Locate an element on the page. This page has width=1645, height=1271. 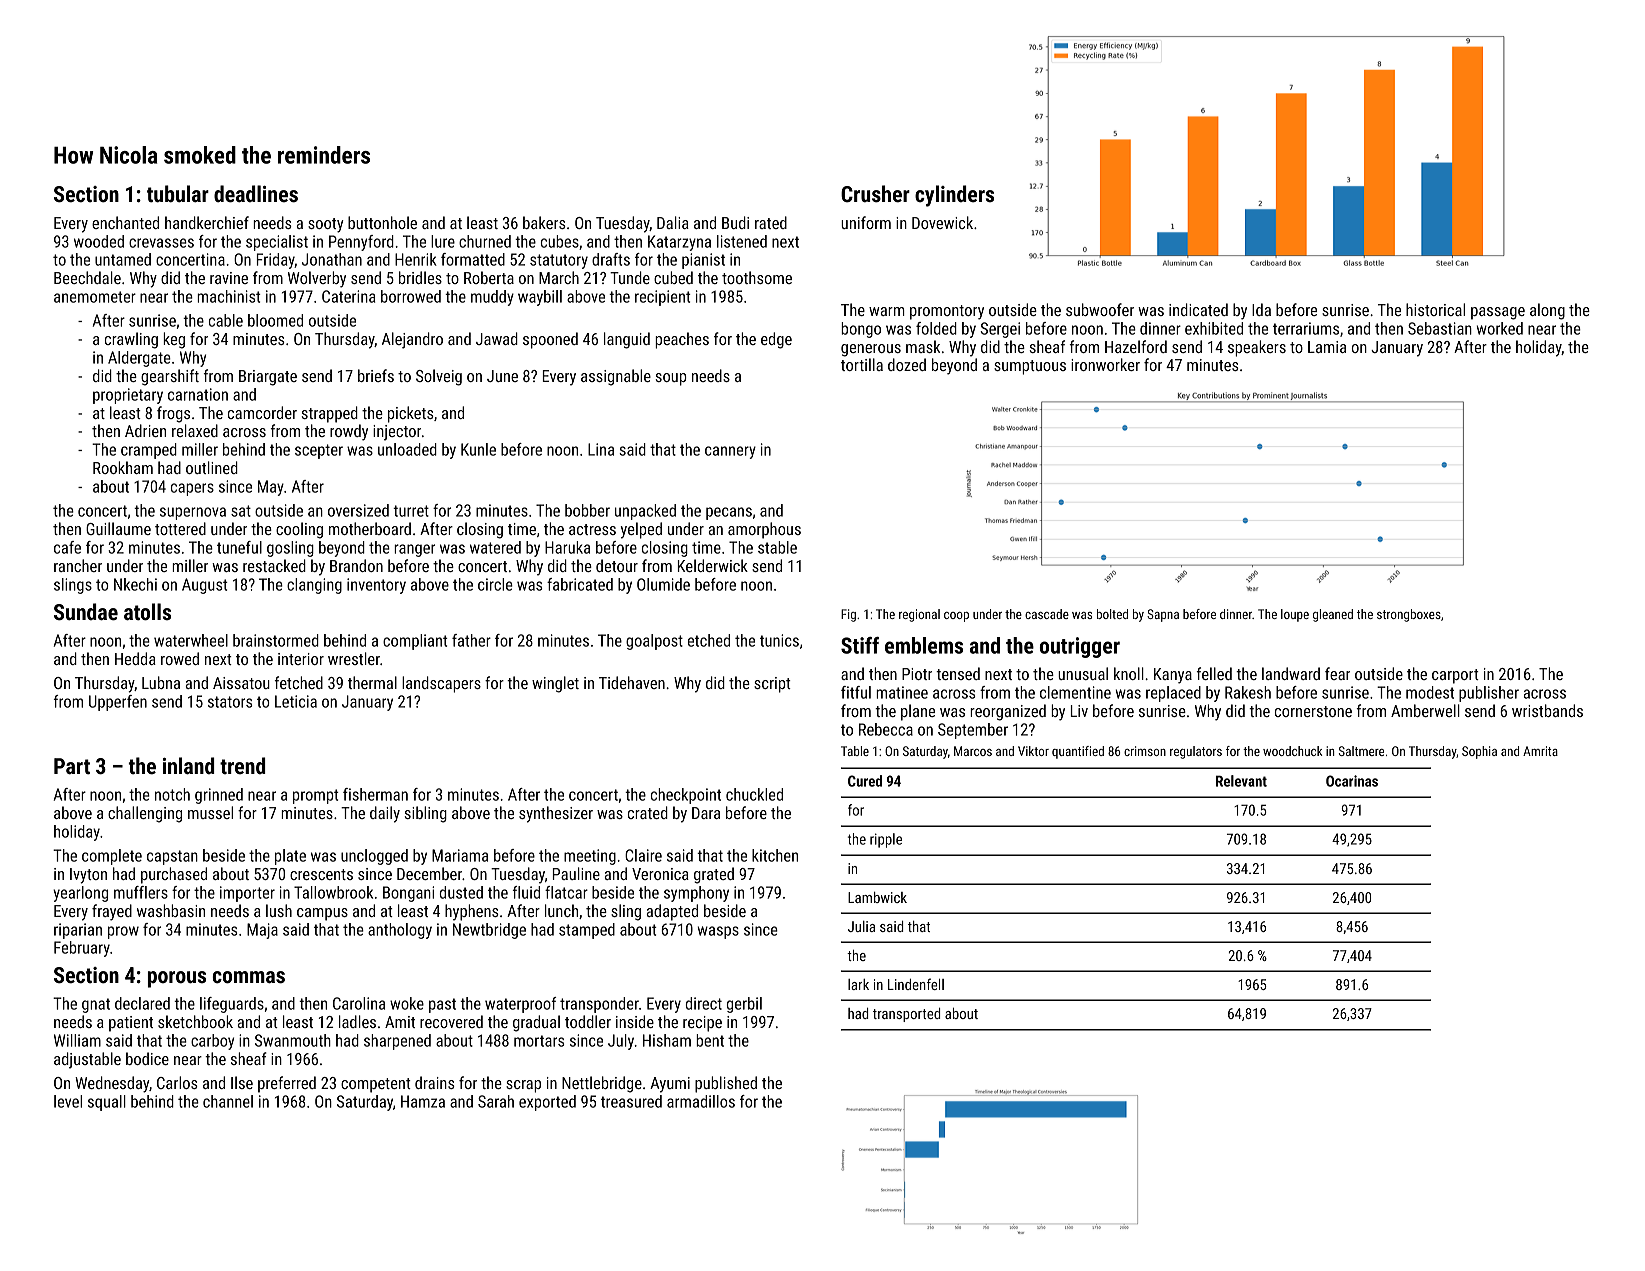
cannery is located at coordinates (730, 452).
